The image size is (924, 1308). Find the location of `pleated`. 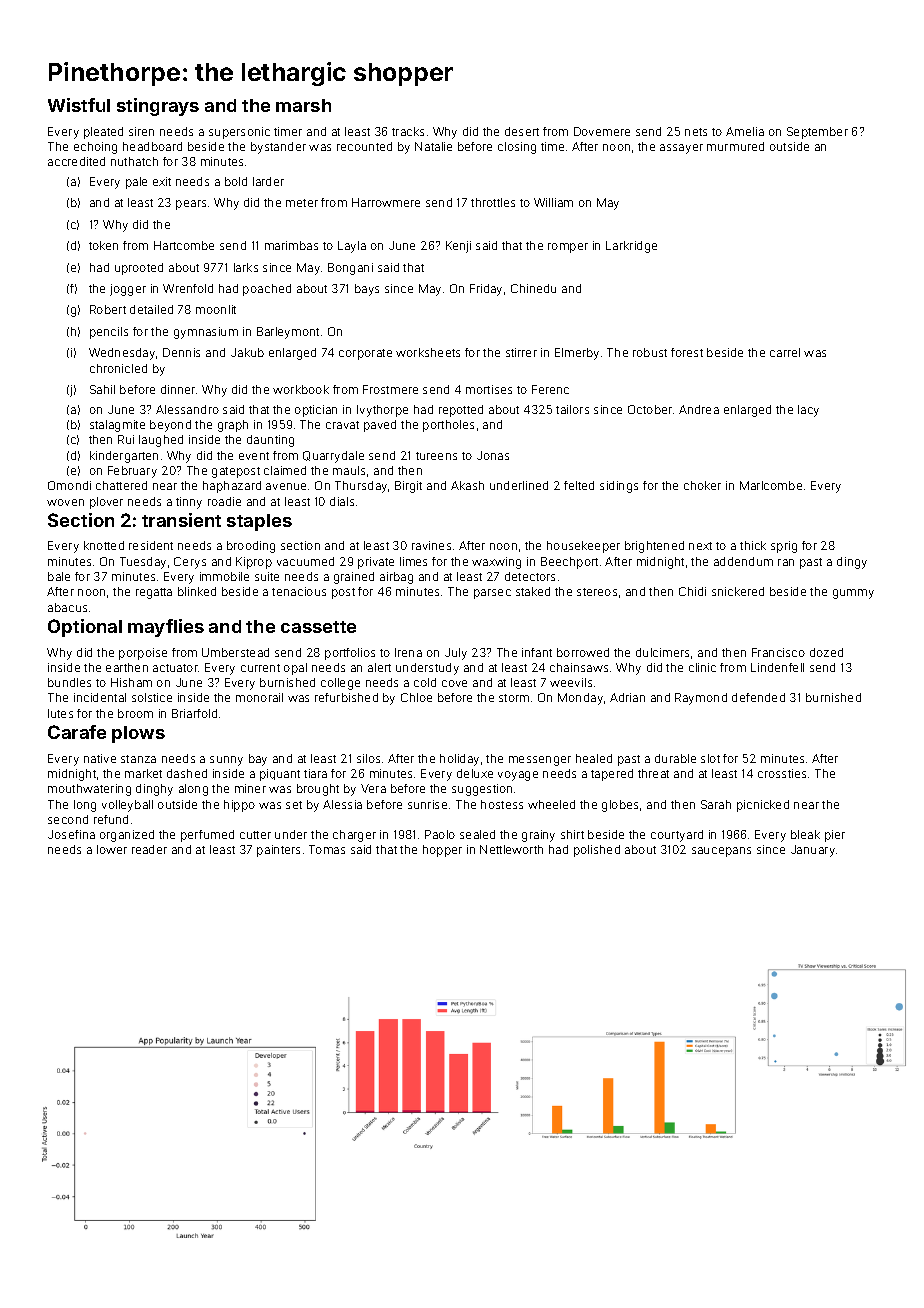

pleated is located at coordinates (103, 133).
